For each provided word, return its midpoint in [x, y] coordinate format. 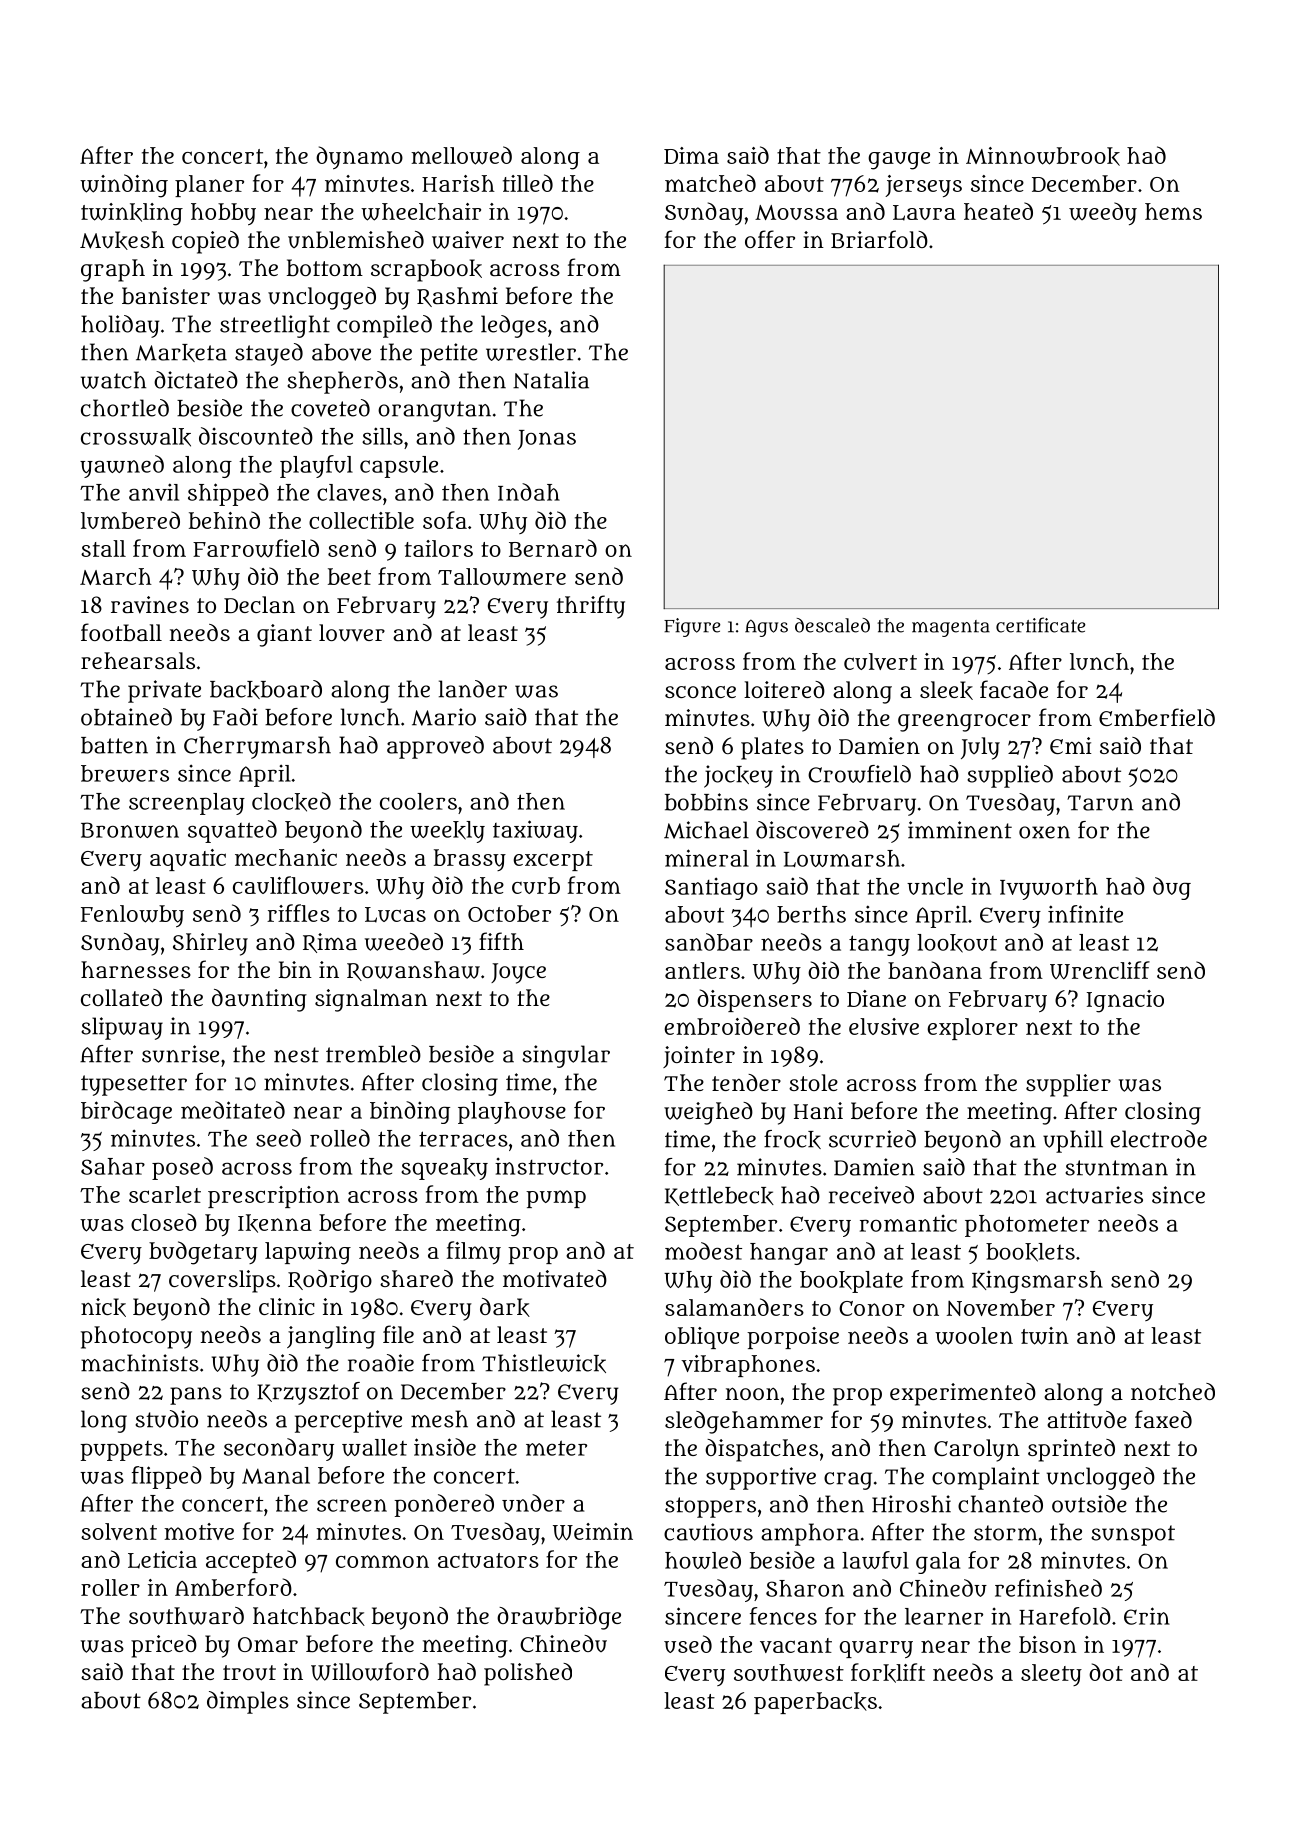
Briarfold [879, 239]
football [121, 632]
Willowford [370, 1671]
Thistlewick [544, 1363]
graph [113, 270]
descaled [832, 625]
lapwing [308, 1253]
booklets [1030, 1252]
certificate [1040, 625]
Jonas [547, 440]
